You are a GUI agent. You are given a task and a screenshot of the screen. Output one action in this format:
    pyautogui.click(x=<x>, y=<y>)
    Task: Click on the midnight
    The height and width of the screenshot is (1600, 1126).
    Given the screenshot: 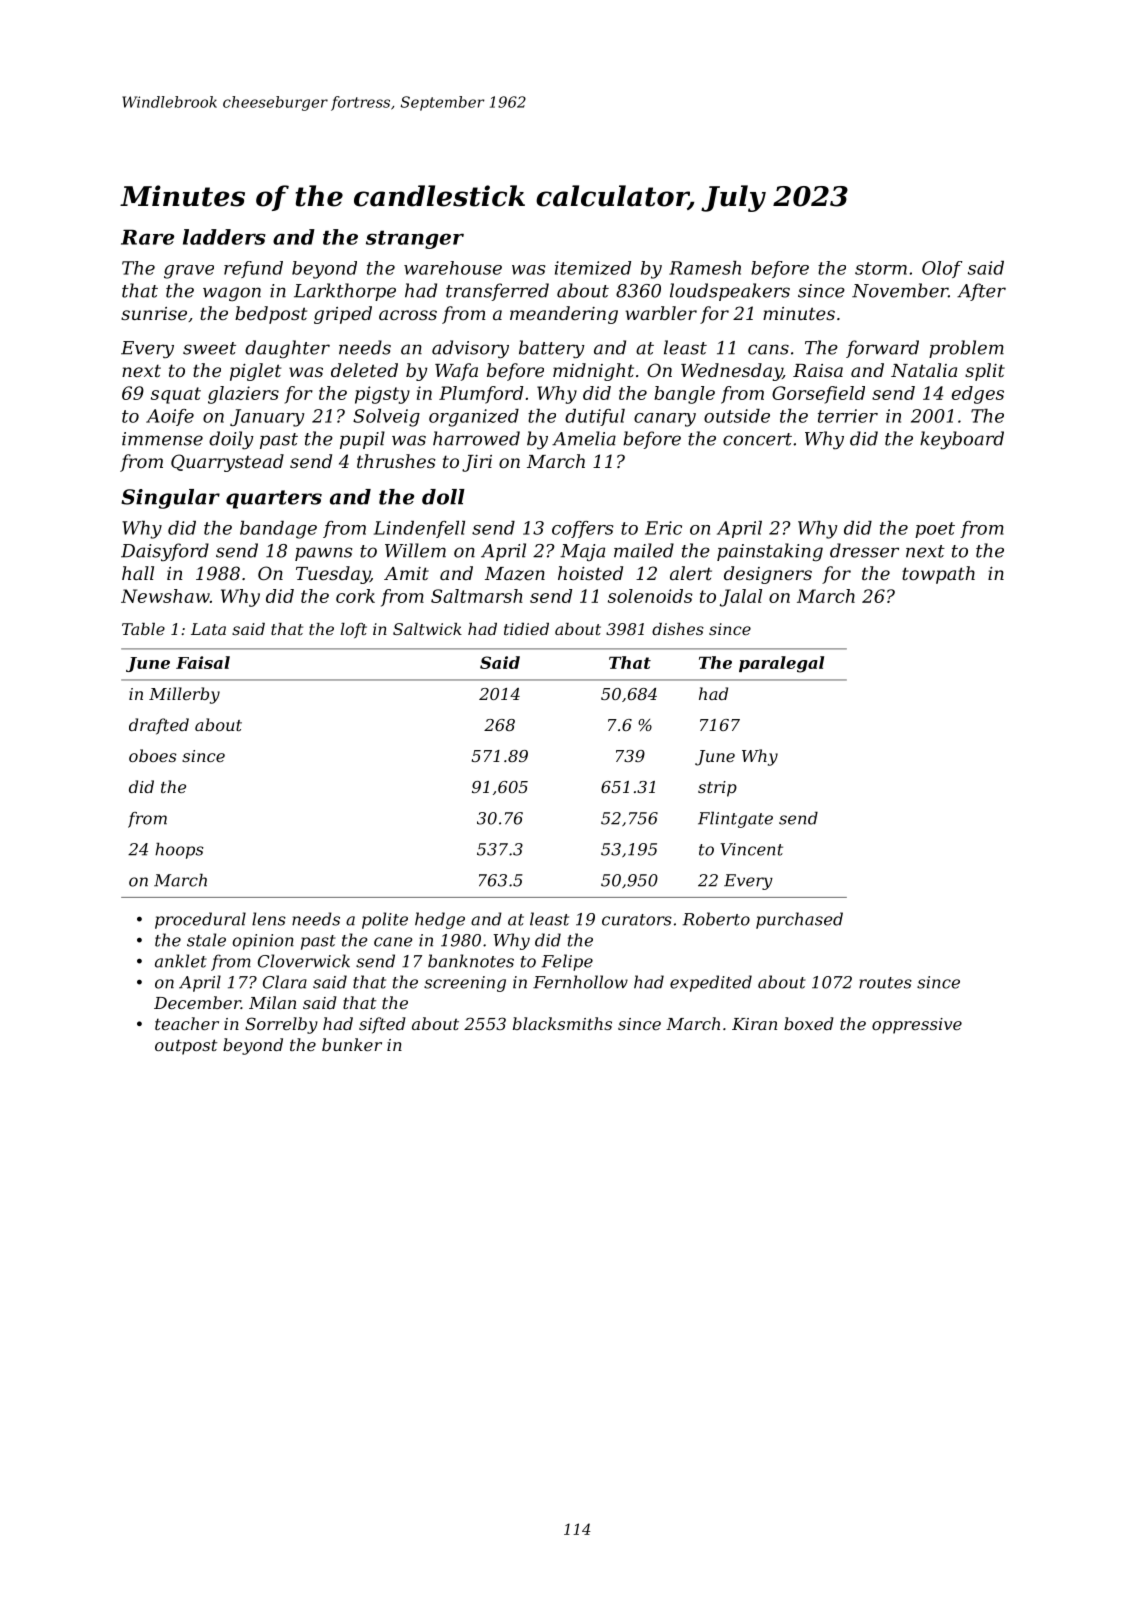 What is the action you would take?
    pyautogui.click(x=593, y=372)
